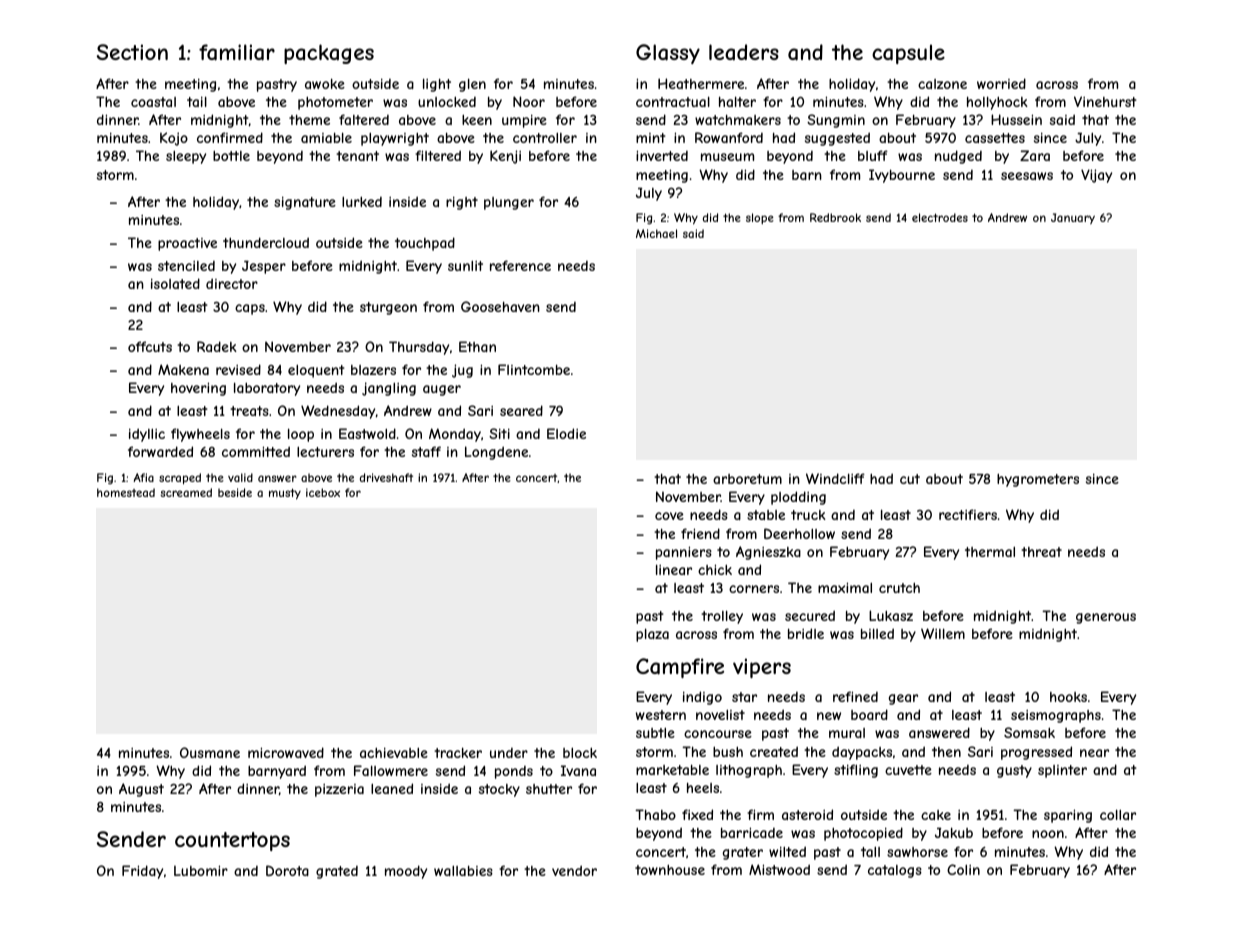 The height and width of the page is (952, 1233). What do you see at coordinates (873, 155) in the page?
I see `bluff` at bounding box center [873, 155].
